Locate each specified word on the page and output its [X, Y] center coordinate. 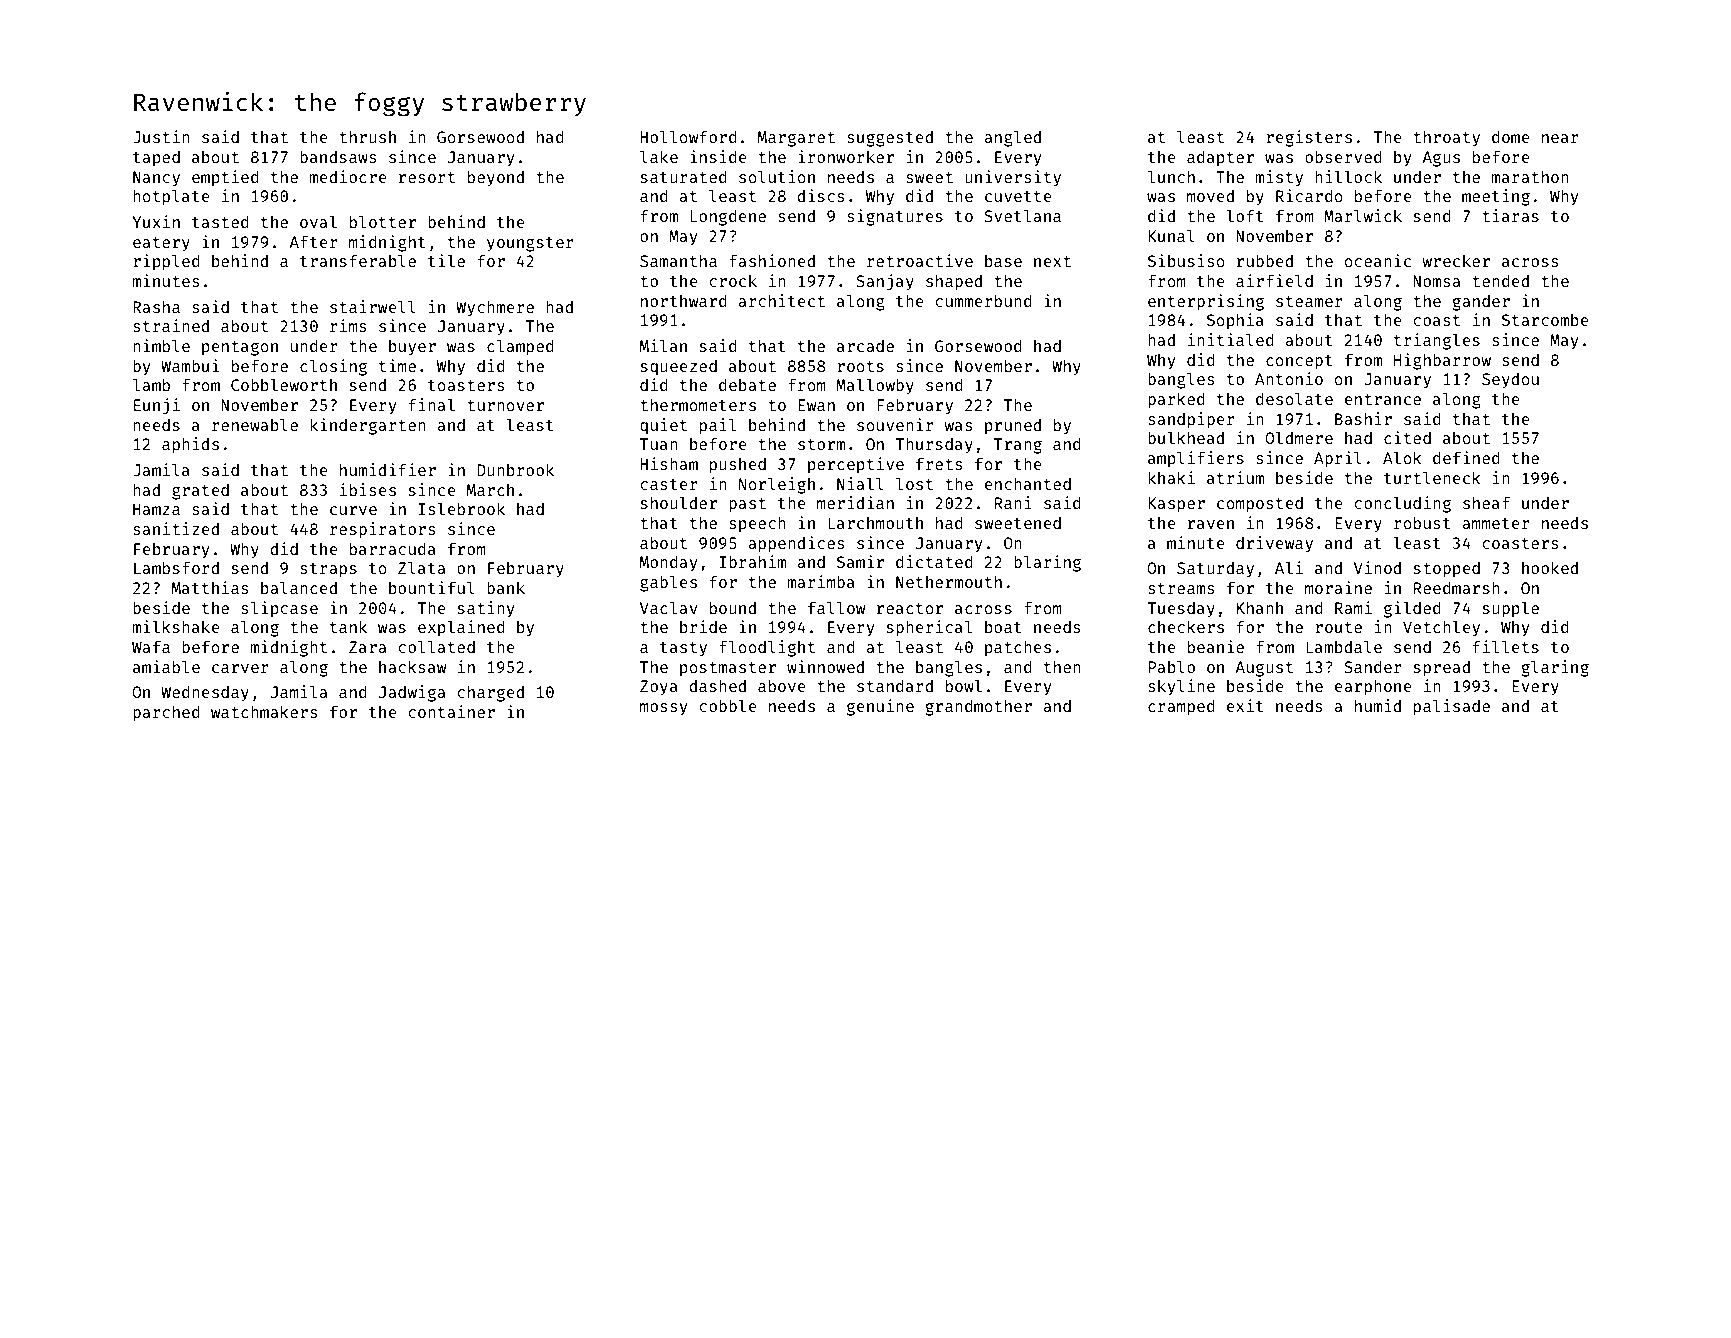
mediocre [348, 176]
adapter [1220, 158]
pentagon [240, 348]
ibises [368, 489]
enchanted [1028, 483]
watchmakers [264, 711]
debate [747, 384]
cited [1407, 437]
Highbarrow [1442, 361]
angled [1012, 138]
